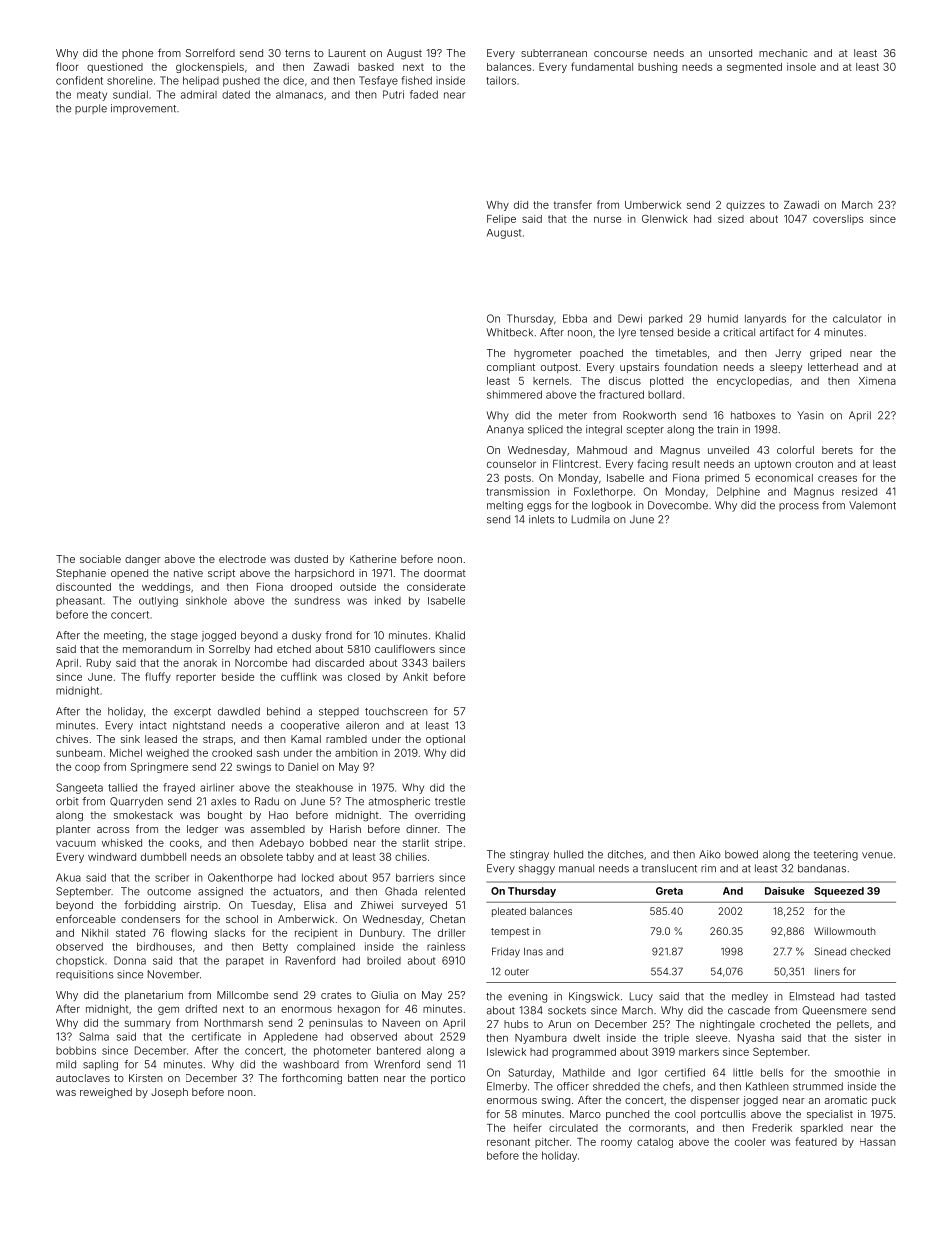  Describe the element at coordinates (501, 220) in the document. I see `Felipe` at that location.
